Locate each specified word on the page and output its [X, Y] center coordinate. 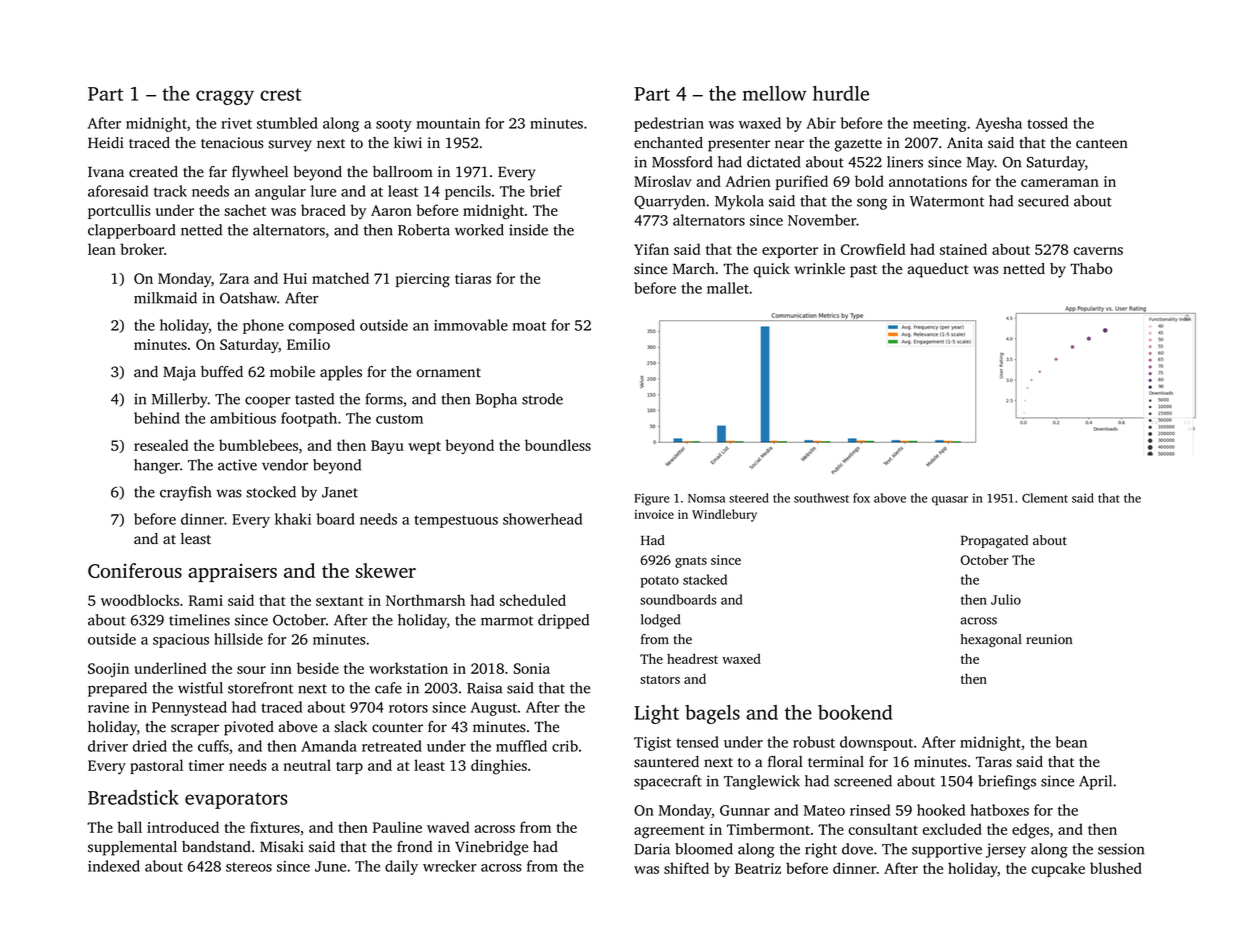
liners [905, 162]
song [872, 204]
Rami [206, 600]
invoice [654, 514]
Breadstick [133, 797]
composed [322, 326]
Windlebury [724, 515]
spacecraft [668, 782]
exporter [790, 252]
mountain [448, 123]
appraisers [232, 573]
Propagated [994, 541]
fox [861, 498]
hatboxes [1000, 810]
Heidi [106, 142]
